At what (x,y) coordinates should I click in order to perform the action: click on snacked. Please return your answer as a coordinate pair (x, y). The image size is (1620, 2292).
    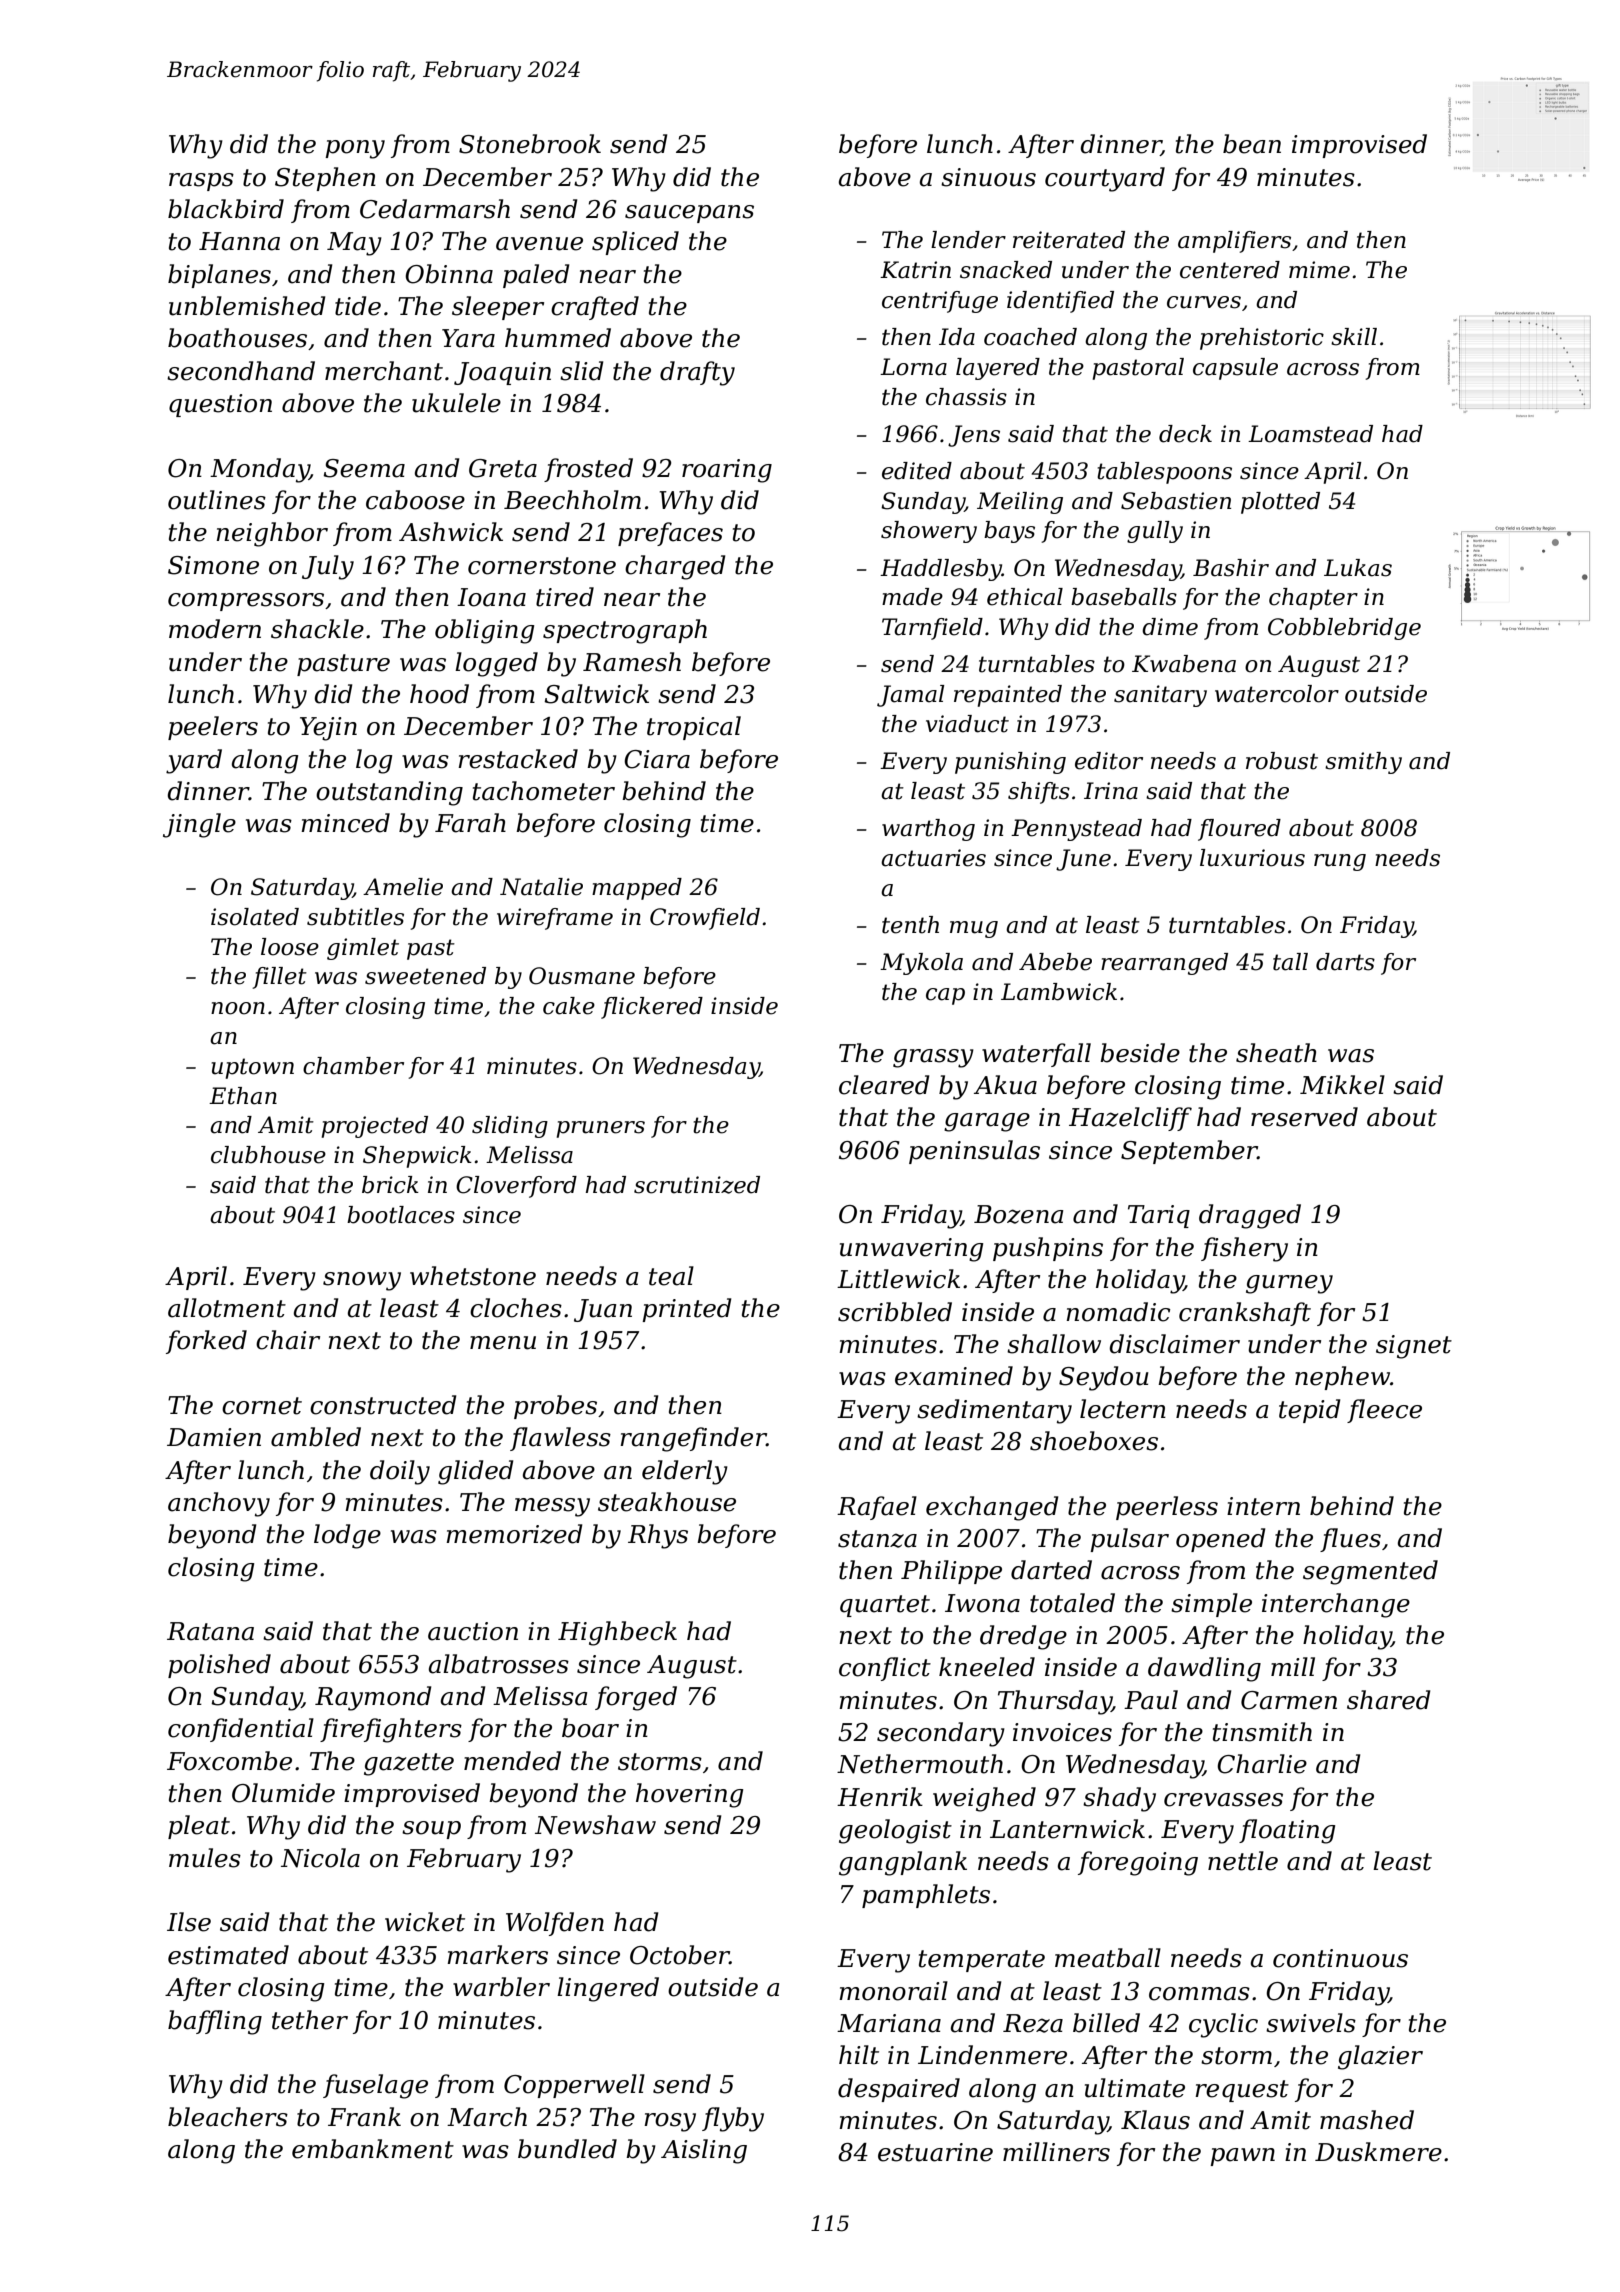
    Looking at the image, I should click on (1006, 270).
